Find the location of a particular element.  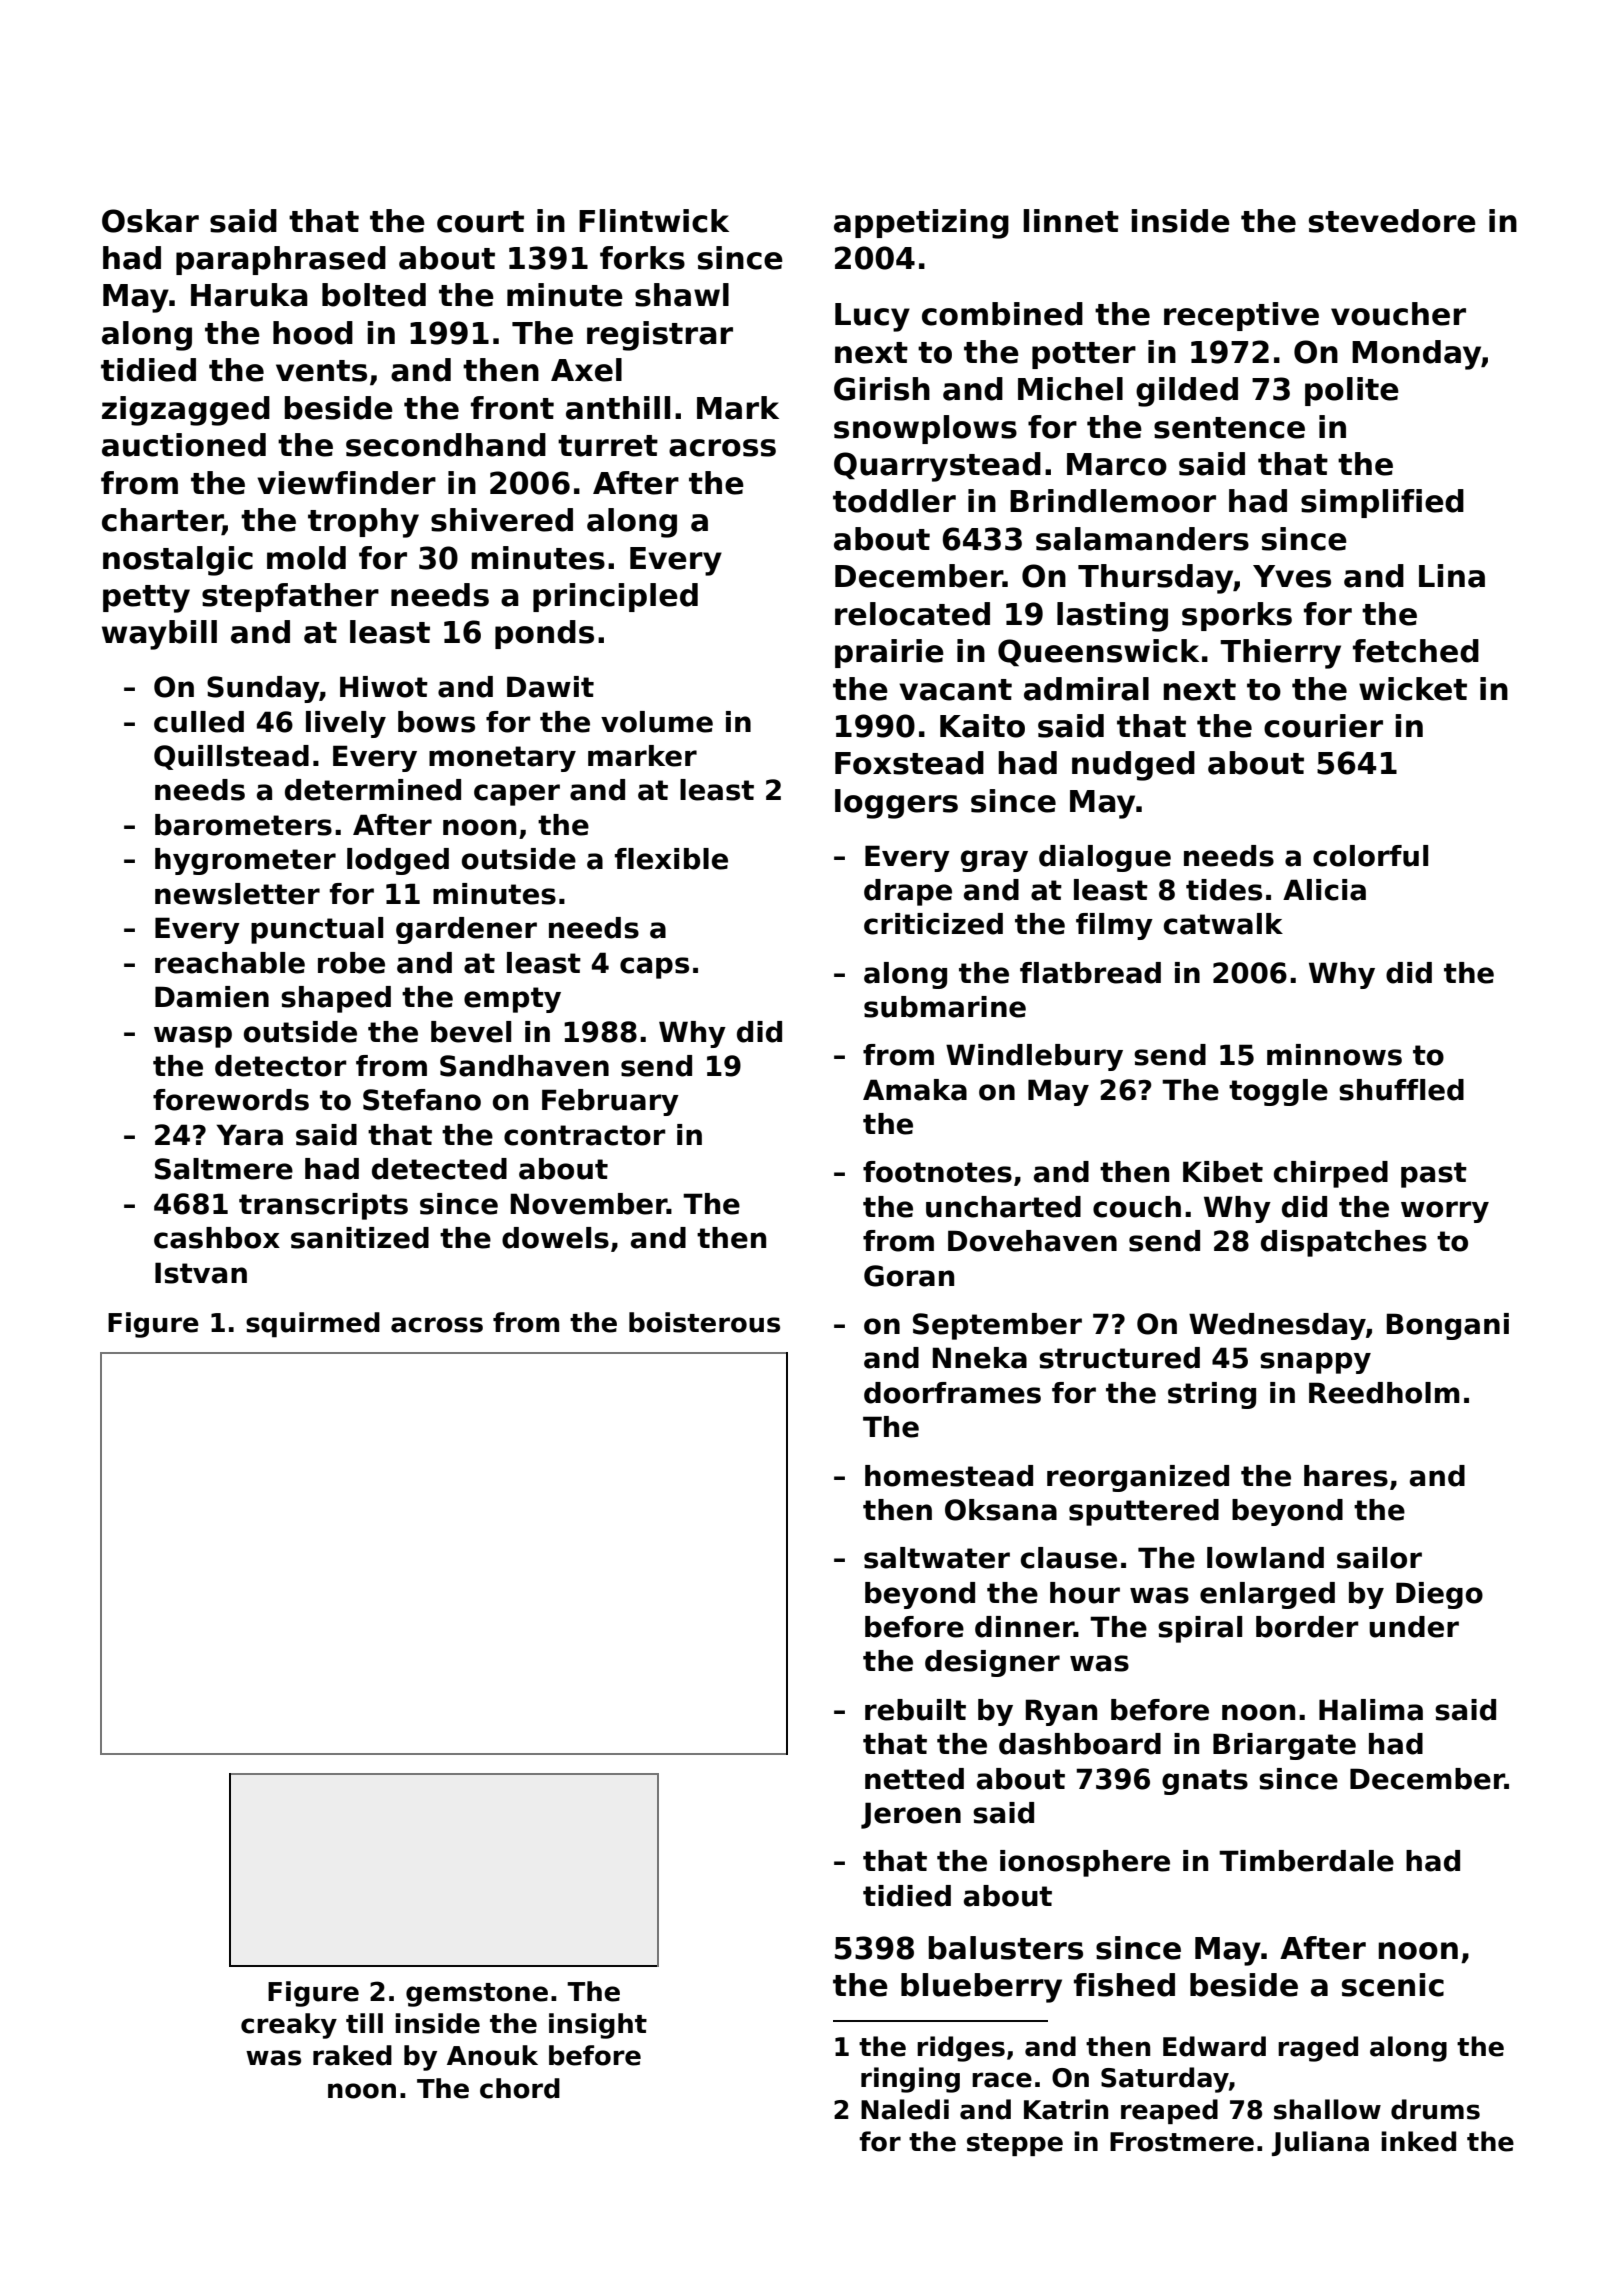

till is located at coordinates (364, 2023).
